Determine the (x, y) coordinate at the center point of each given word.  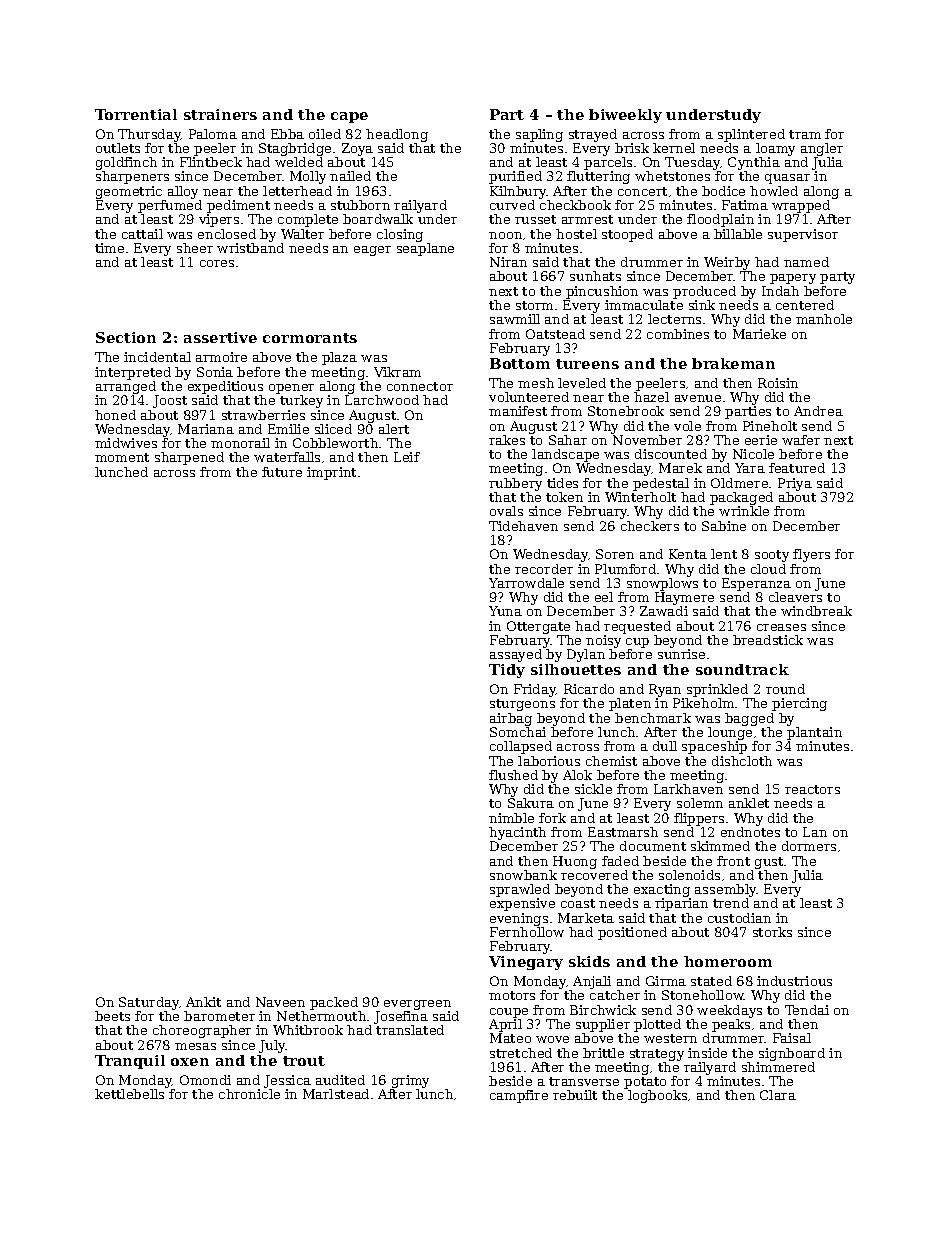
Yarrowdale (526, 583)
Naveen (280, 1002)
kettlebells (129, 1094)
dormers (809, 846)
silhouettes (576, 669)
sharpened (189, 458)
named (806, 262)
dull (665, 746)
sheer (195, 248)
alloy (183, 192)
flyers (811, 555)
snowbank (523, 875)
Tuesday (693, 163)
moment (122, 457)
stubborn (360, 205)
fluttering (598, 177)
